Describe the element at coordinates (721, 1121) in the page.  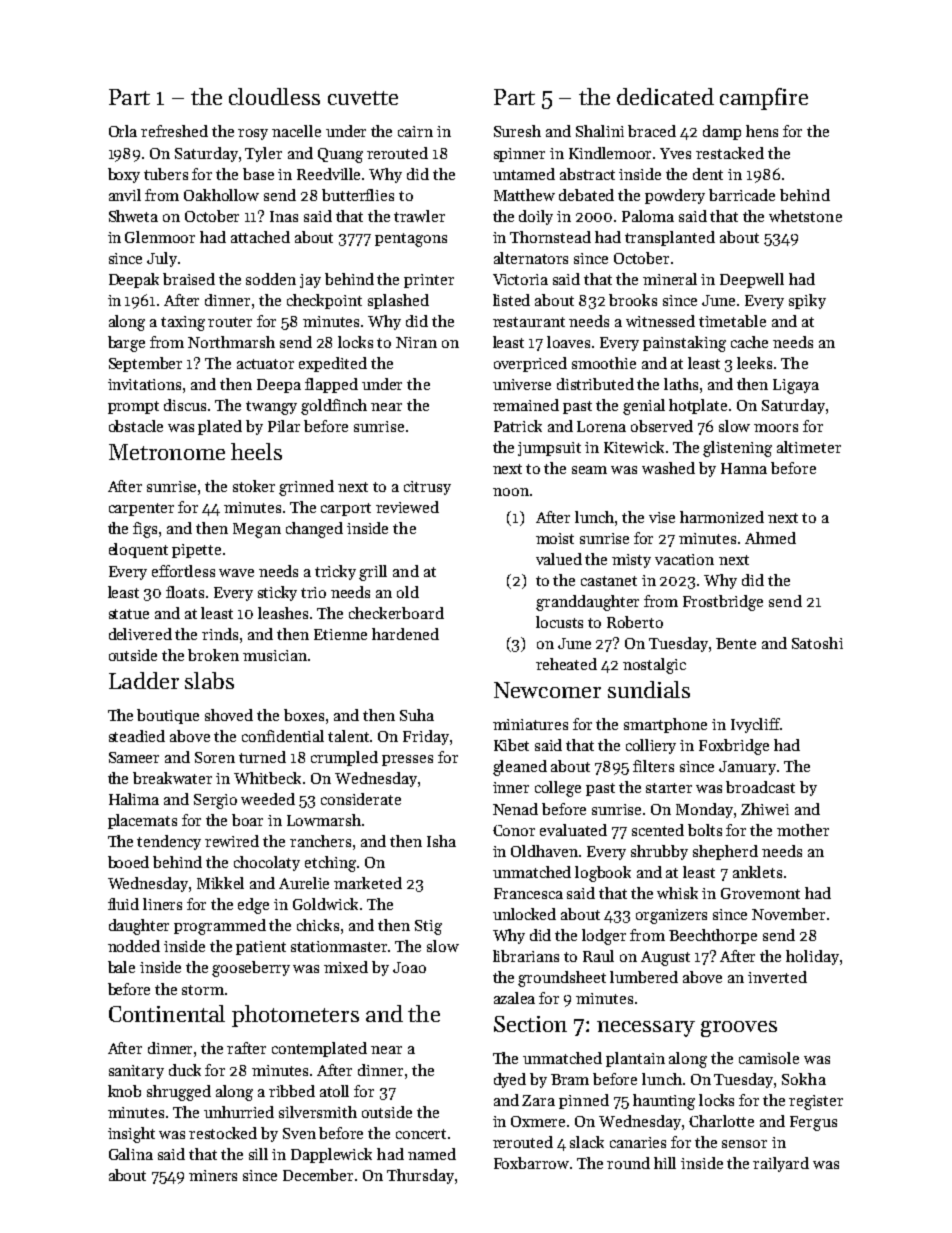
I see `Charlotte` at that location.
